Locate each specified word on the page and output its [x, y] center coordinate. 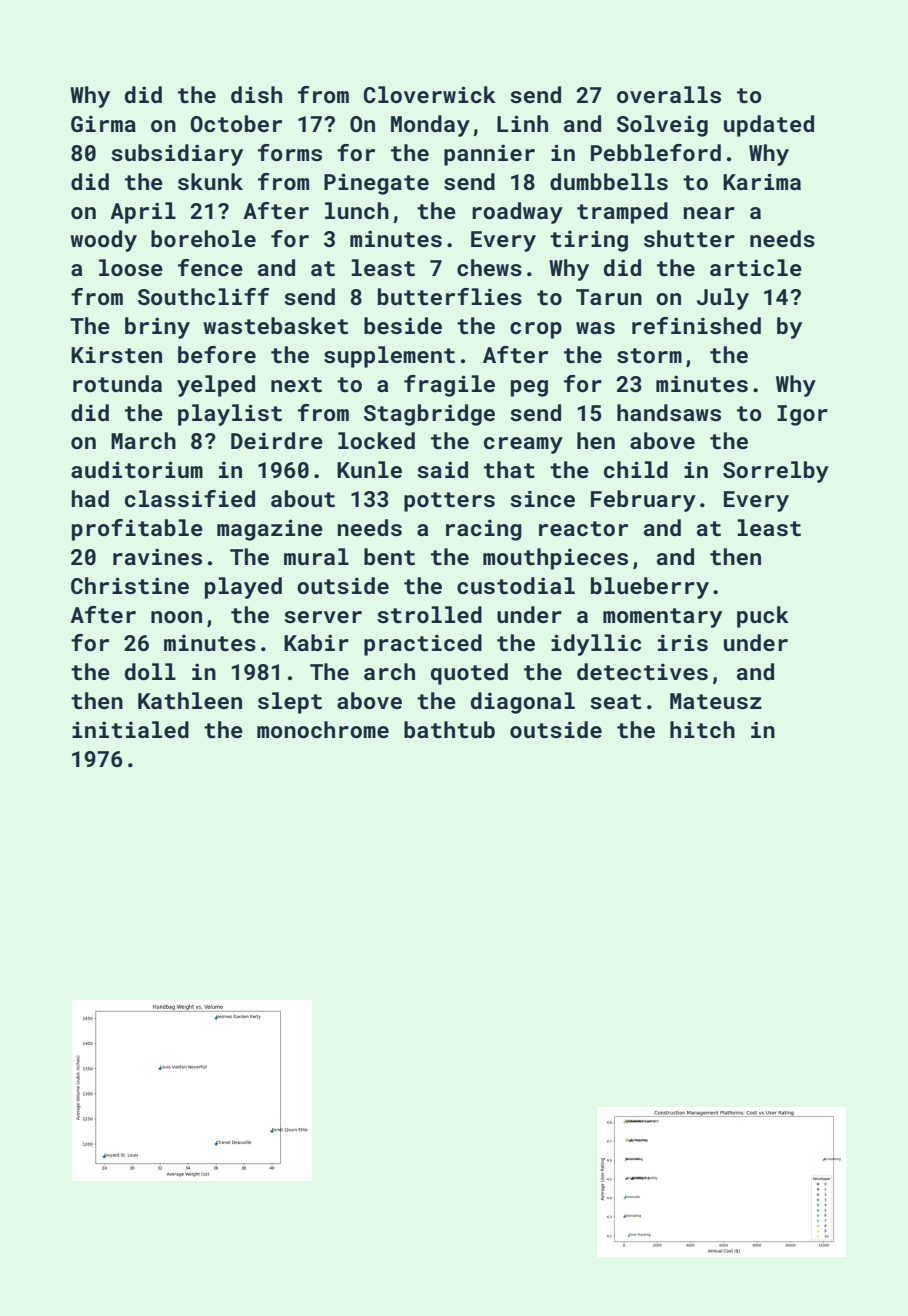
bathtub [449, 729]
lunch [357, 210]
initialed [130, 729]
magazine [270, 530]
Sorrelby [776, 472]
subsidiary [177, 155]
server [323, 617]
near [709, 213]
